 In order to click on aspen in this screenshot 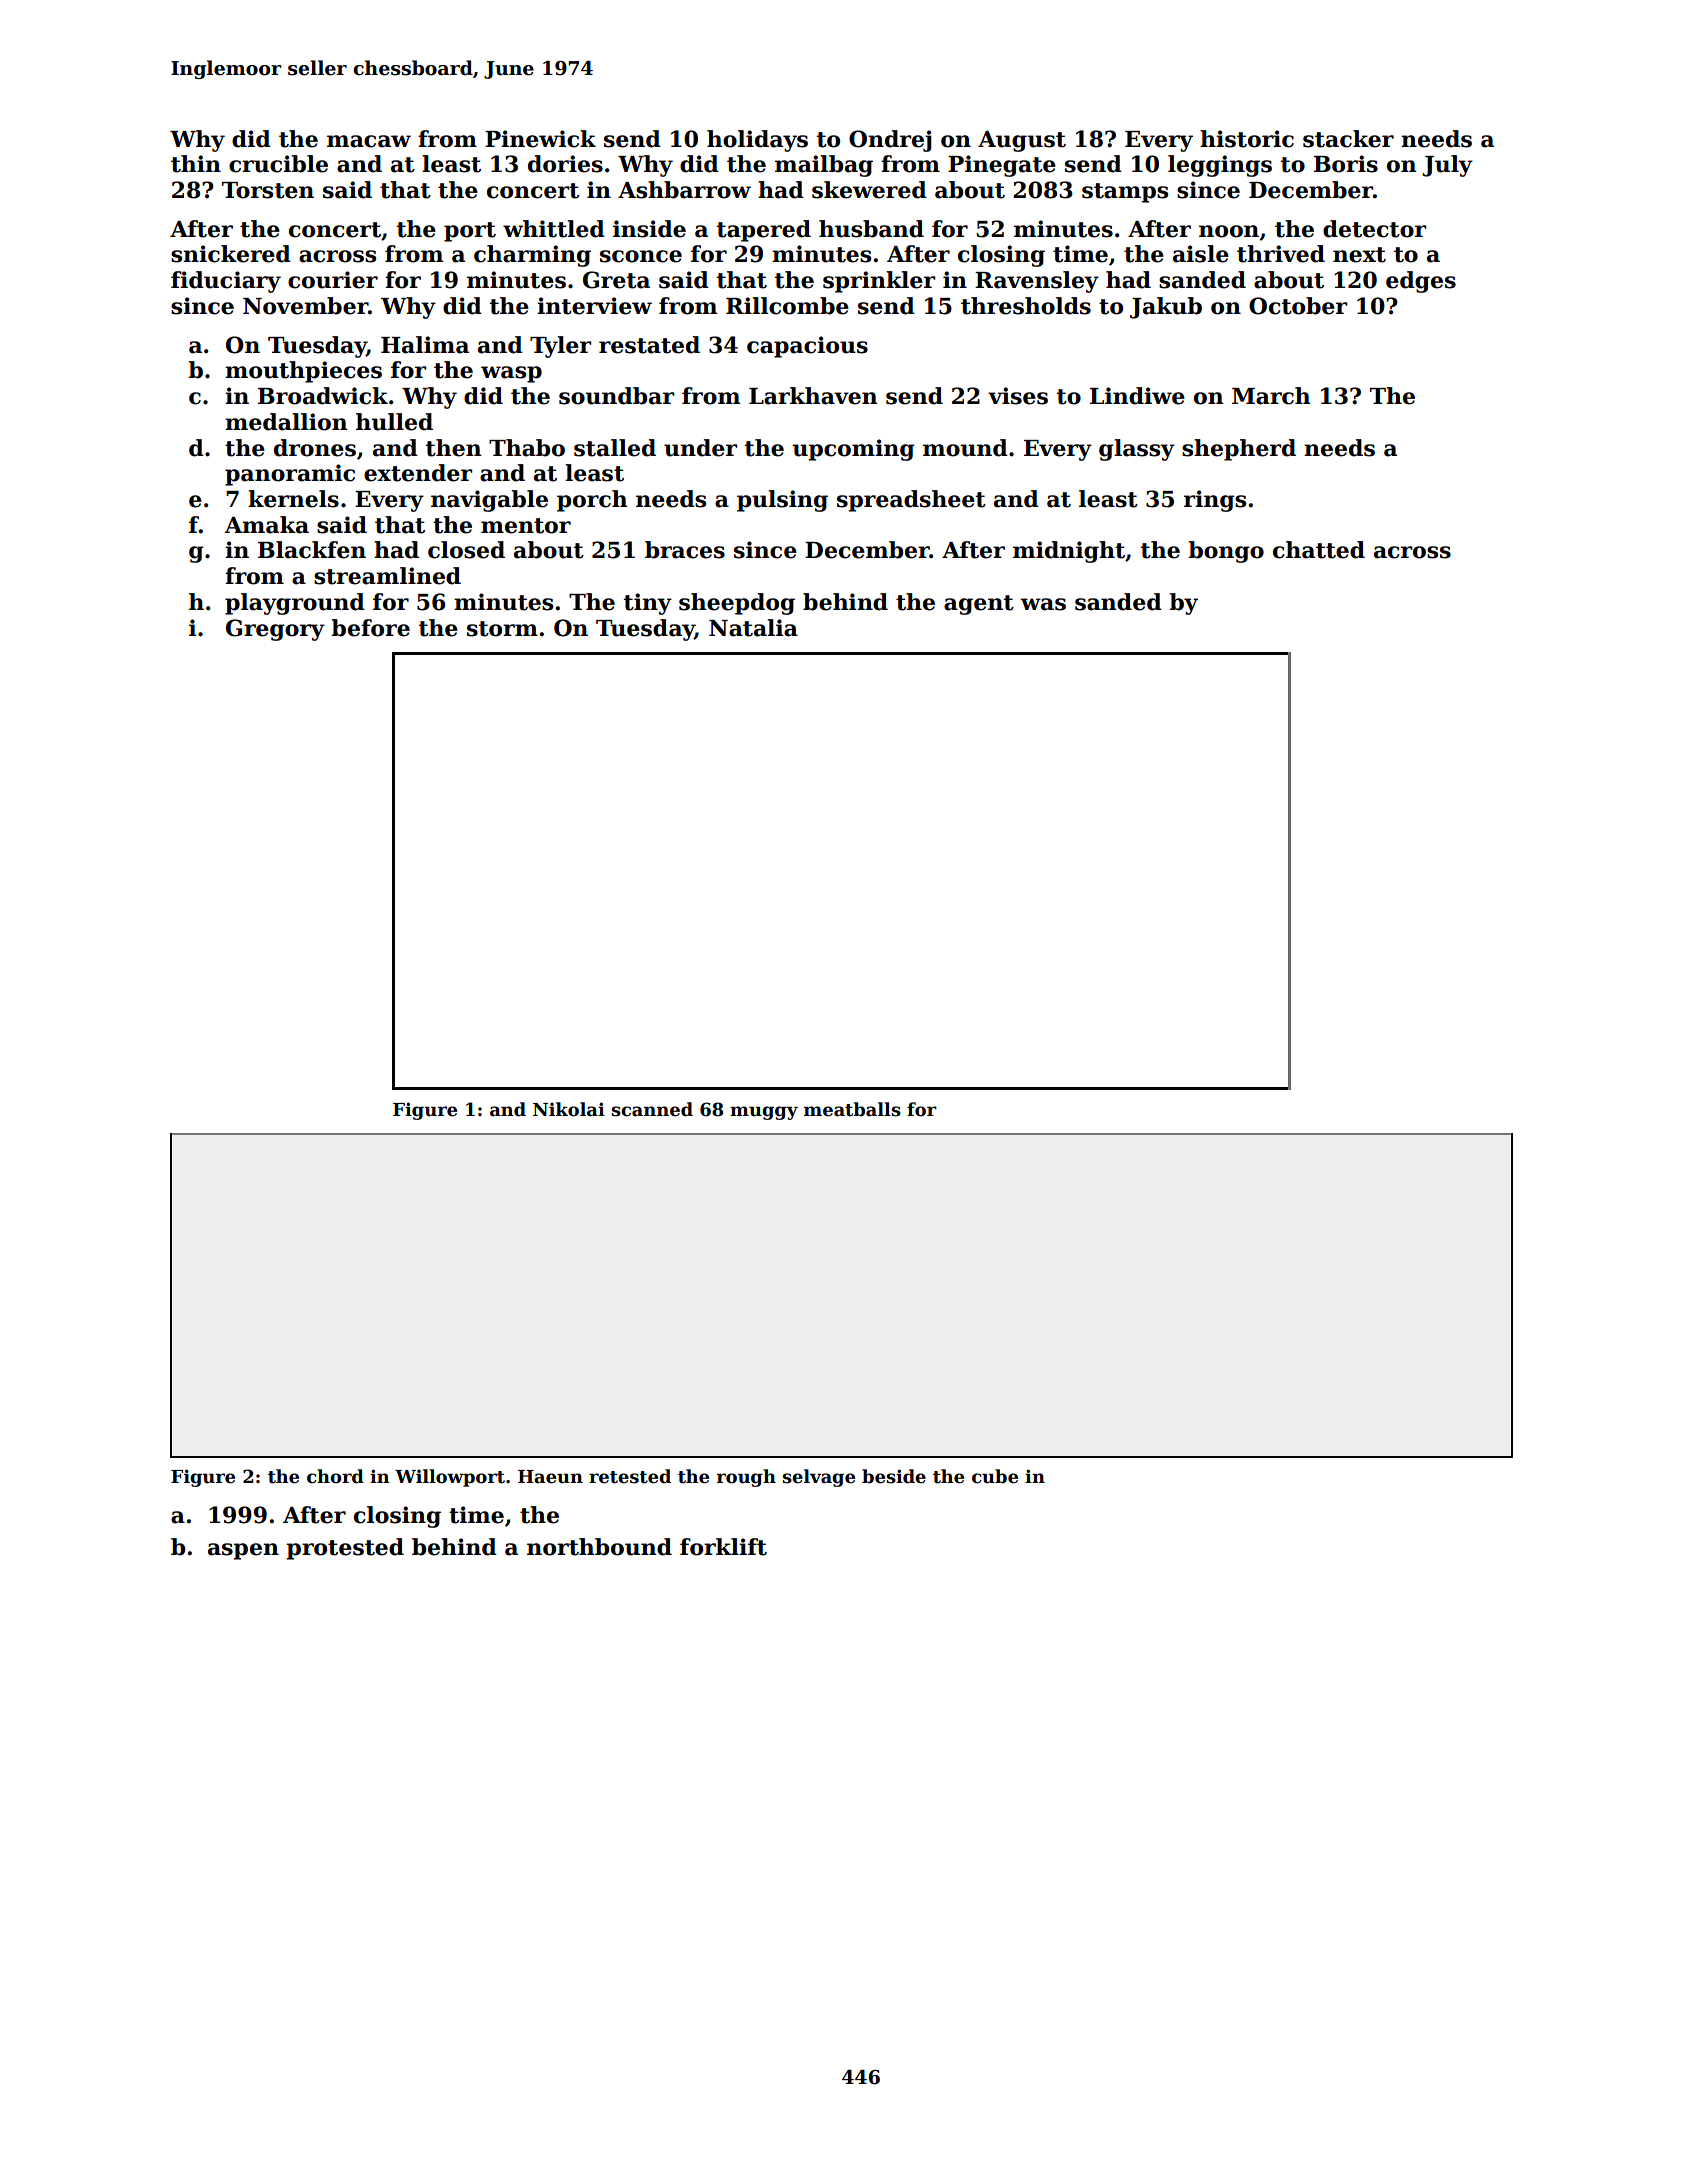, I will do `click(243, 1551)`.
